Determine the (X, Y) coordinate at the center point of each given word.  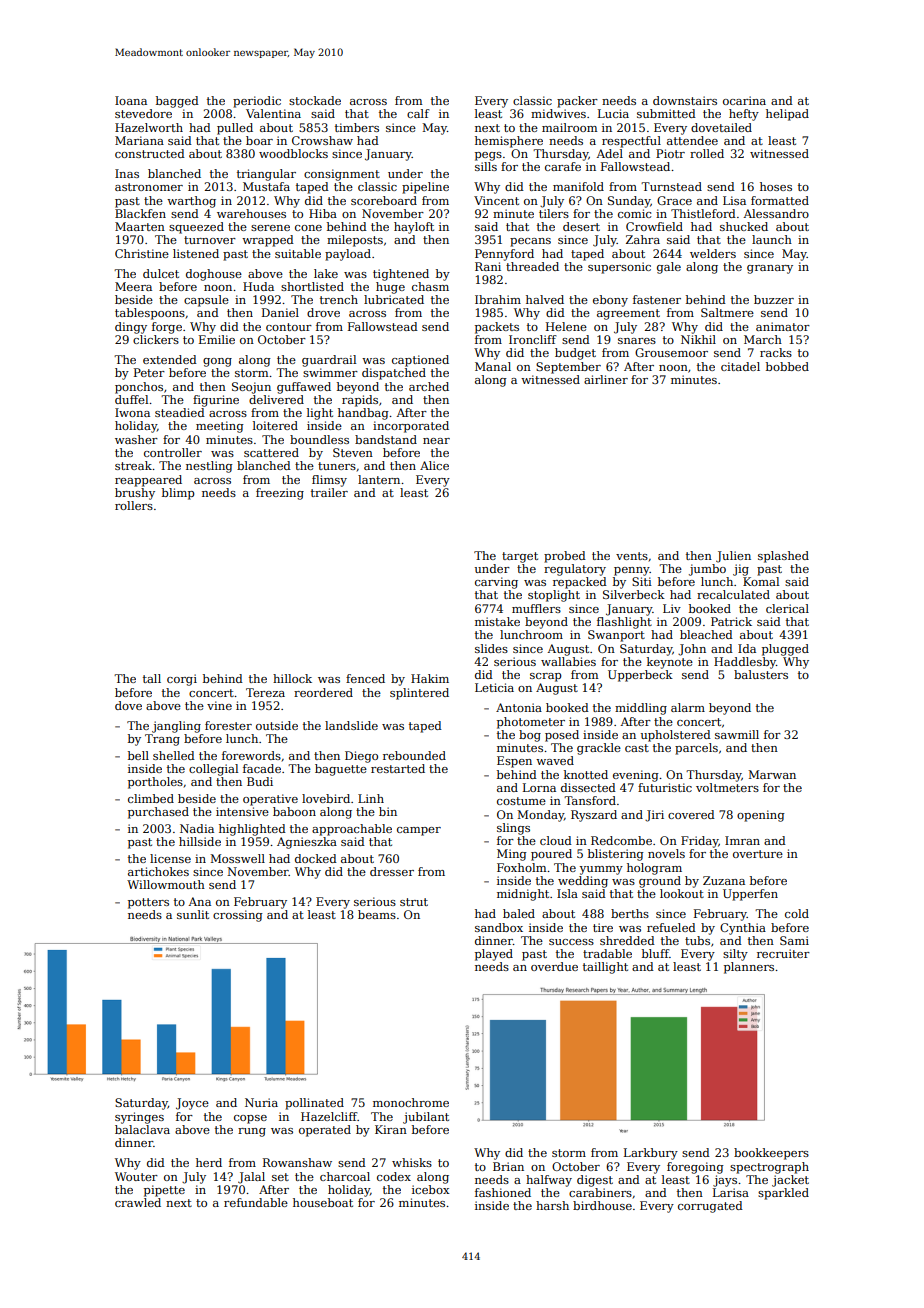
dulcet (161, 273)
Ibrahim (498, 299)
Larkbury (651, 1154)
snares (637, 341)
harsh (552, 1205)
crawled (138, 1202)
